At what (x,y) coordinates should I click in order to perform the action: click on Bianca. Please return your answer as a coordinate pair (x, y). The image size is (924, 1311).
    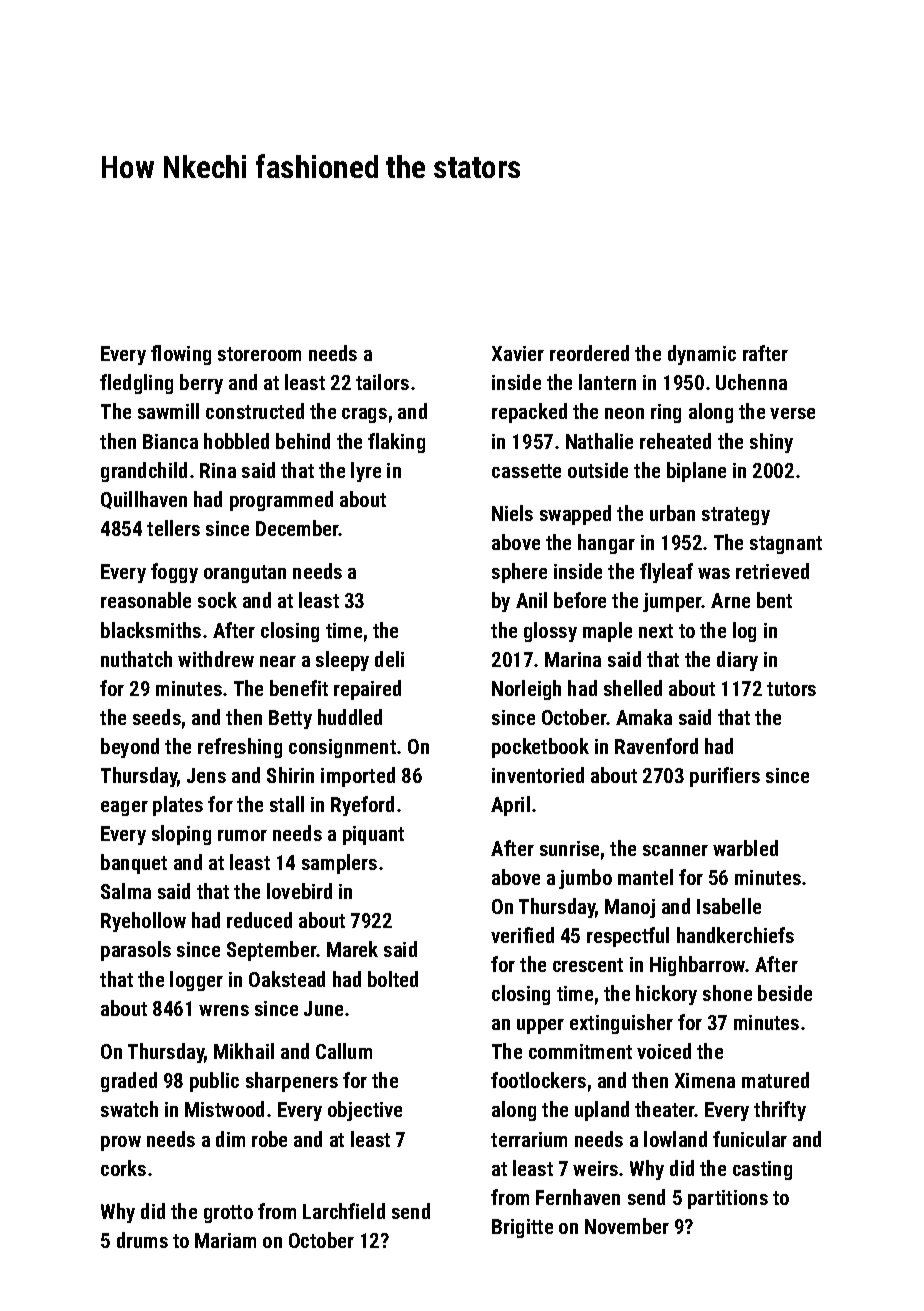
    Looking at the image, I should click on (170, 441).
